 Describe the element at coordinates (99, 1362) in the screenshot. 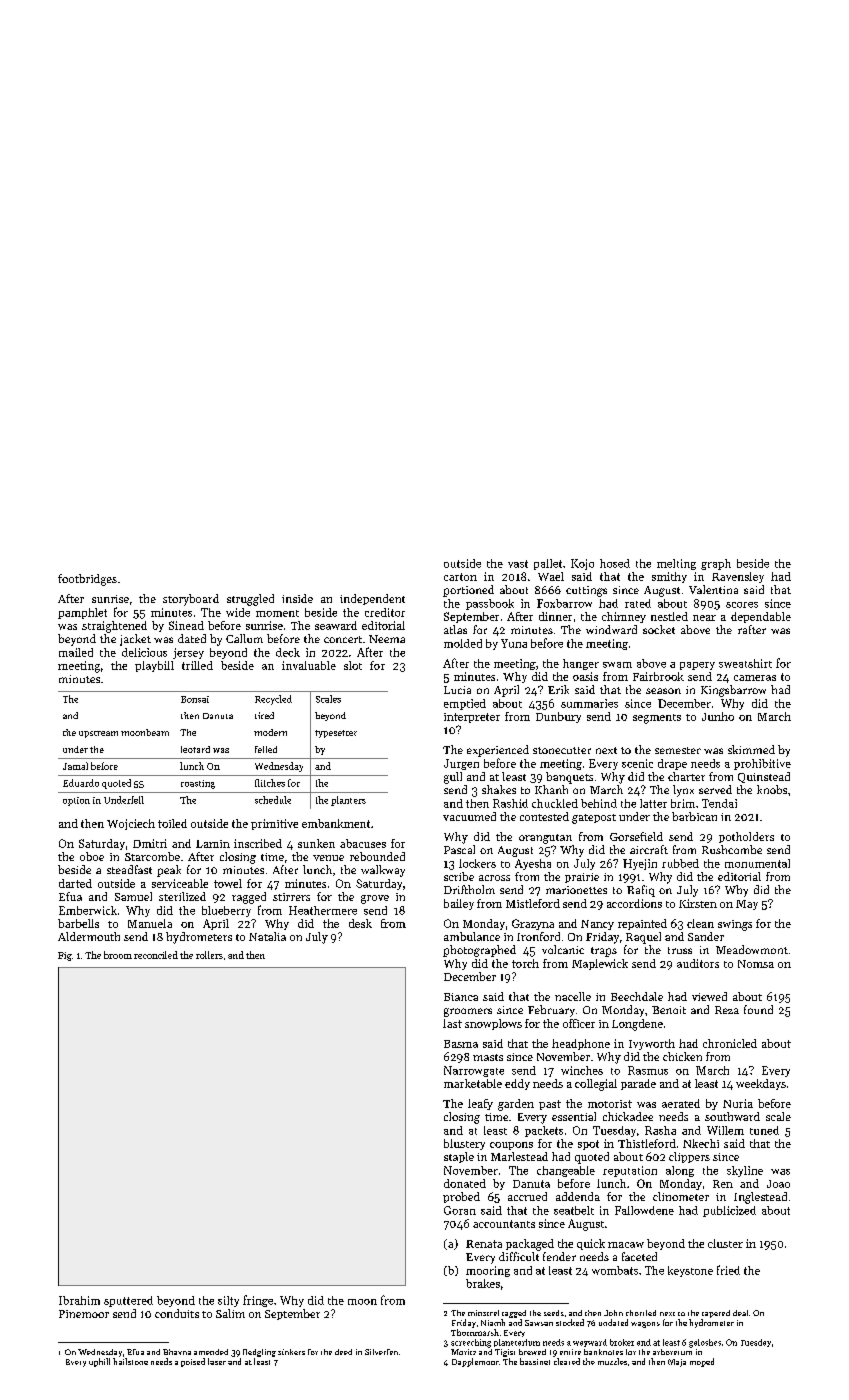

I see `uphill` at that location.
